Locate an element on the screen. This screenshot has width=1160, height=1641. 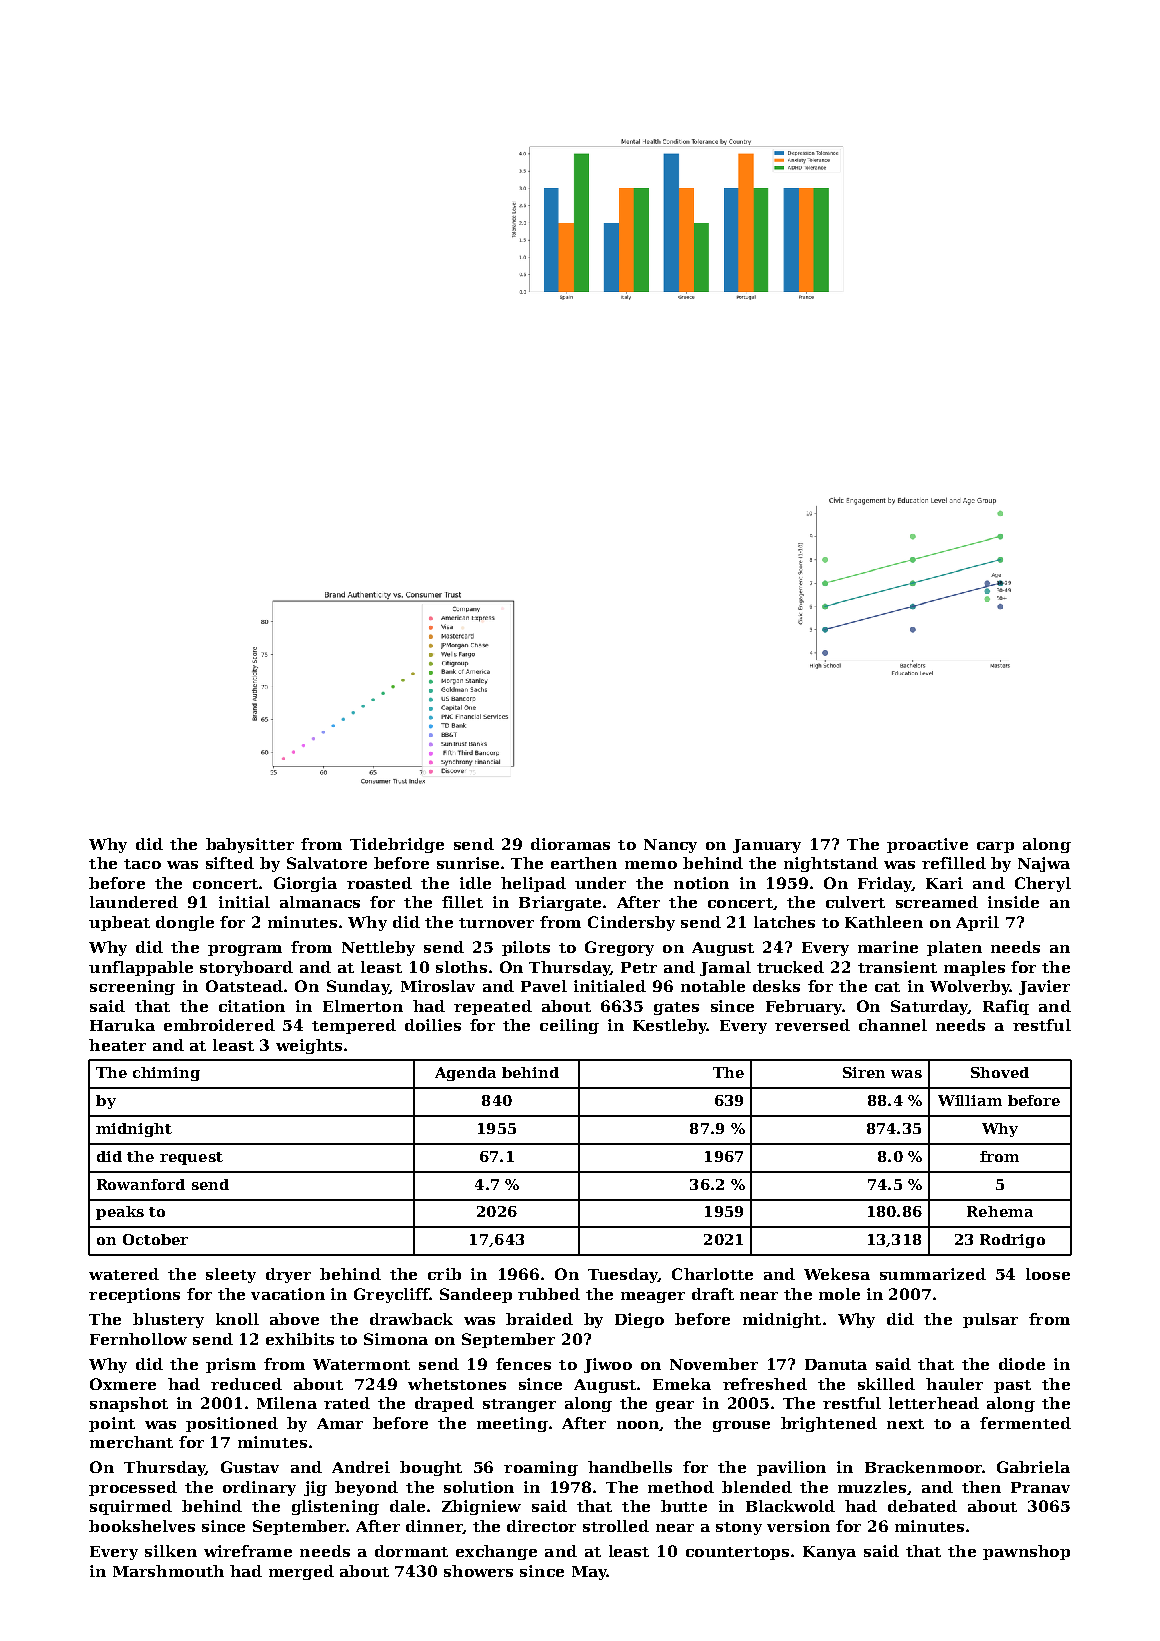
Charlotte is located at coordinates (712, 1274).
